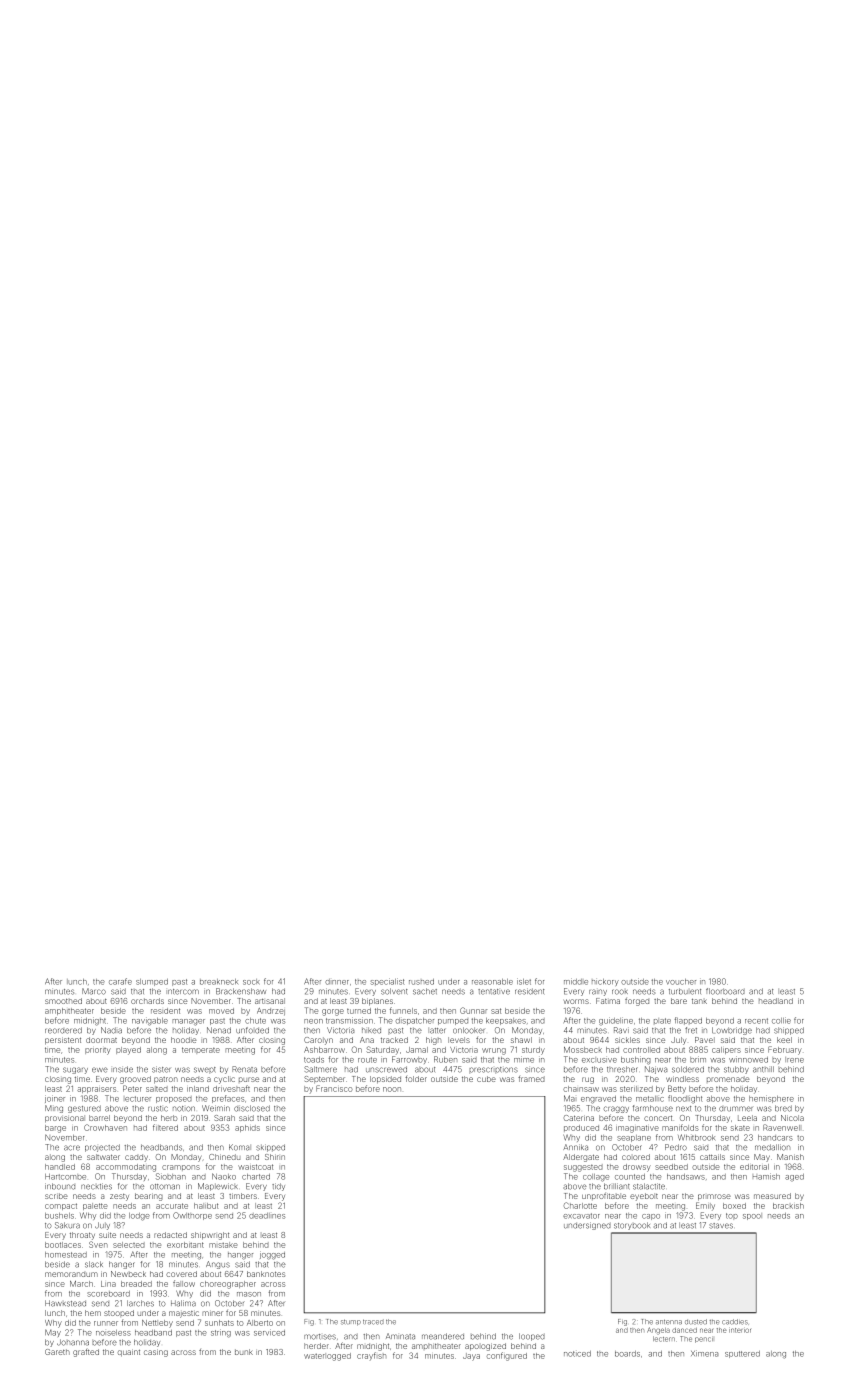  Describe the element at coordinates (192, 1216) in the page. I see `Owlthorpe` at that location.
